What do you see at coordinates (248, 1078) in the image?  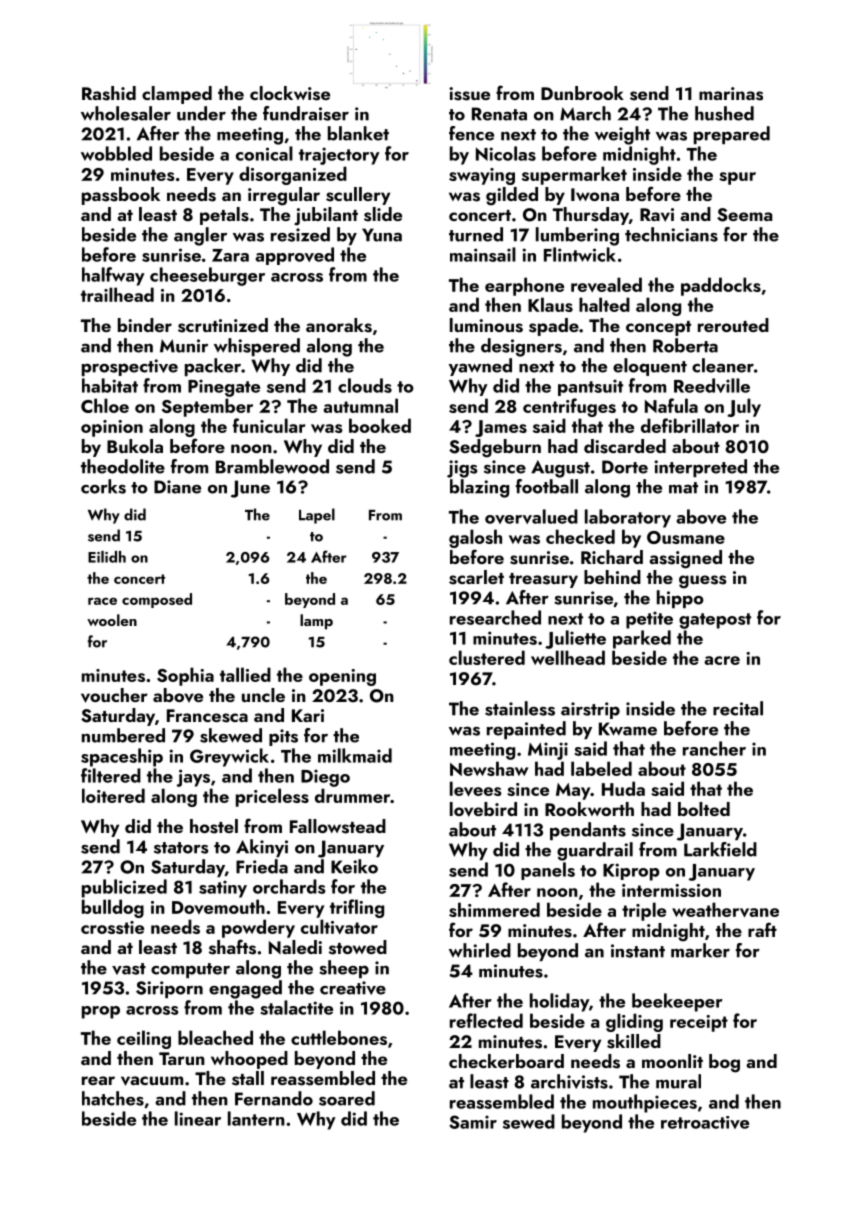 I see `stall` at bounding box center [248, 1078].
